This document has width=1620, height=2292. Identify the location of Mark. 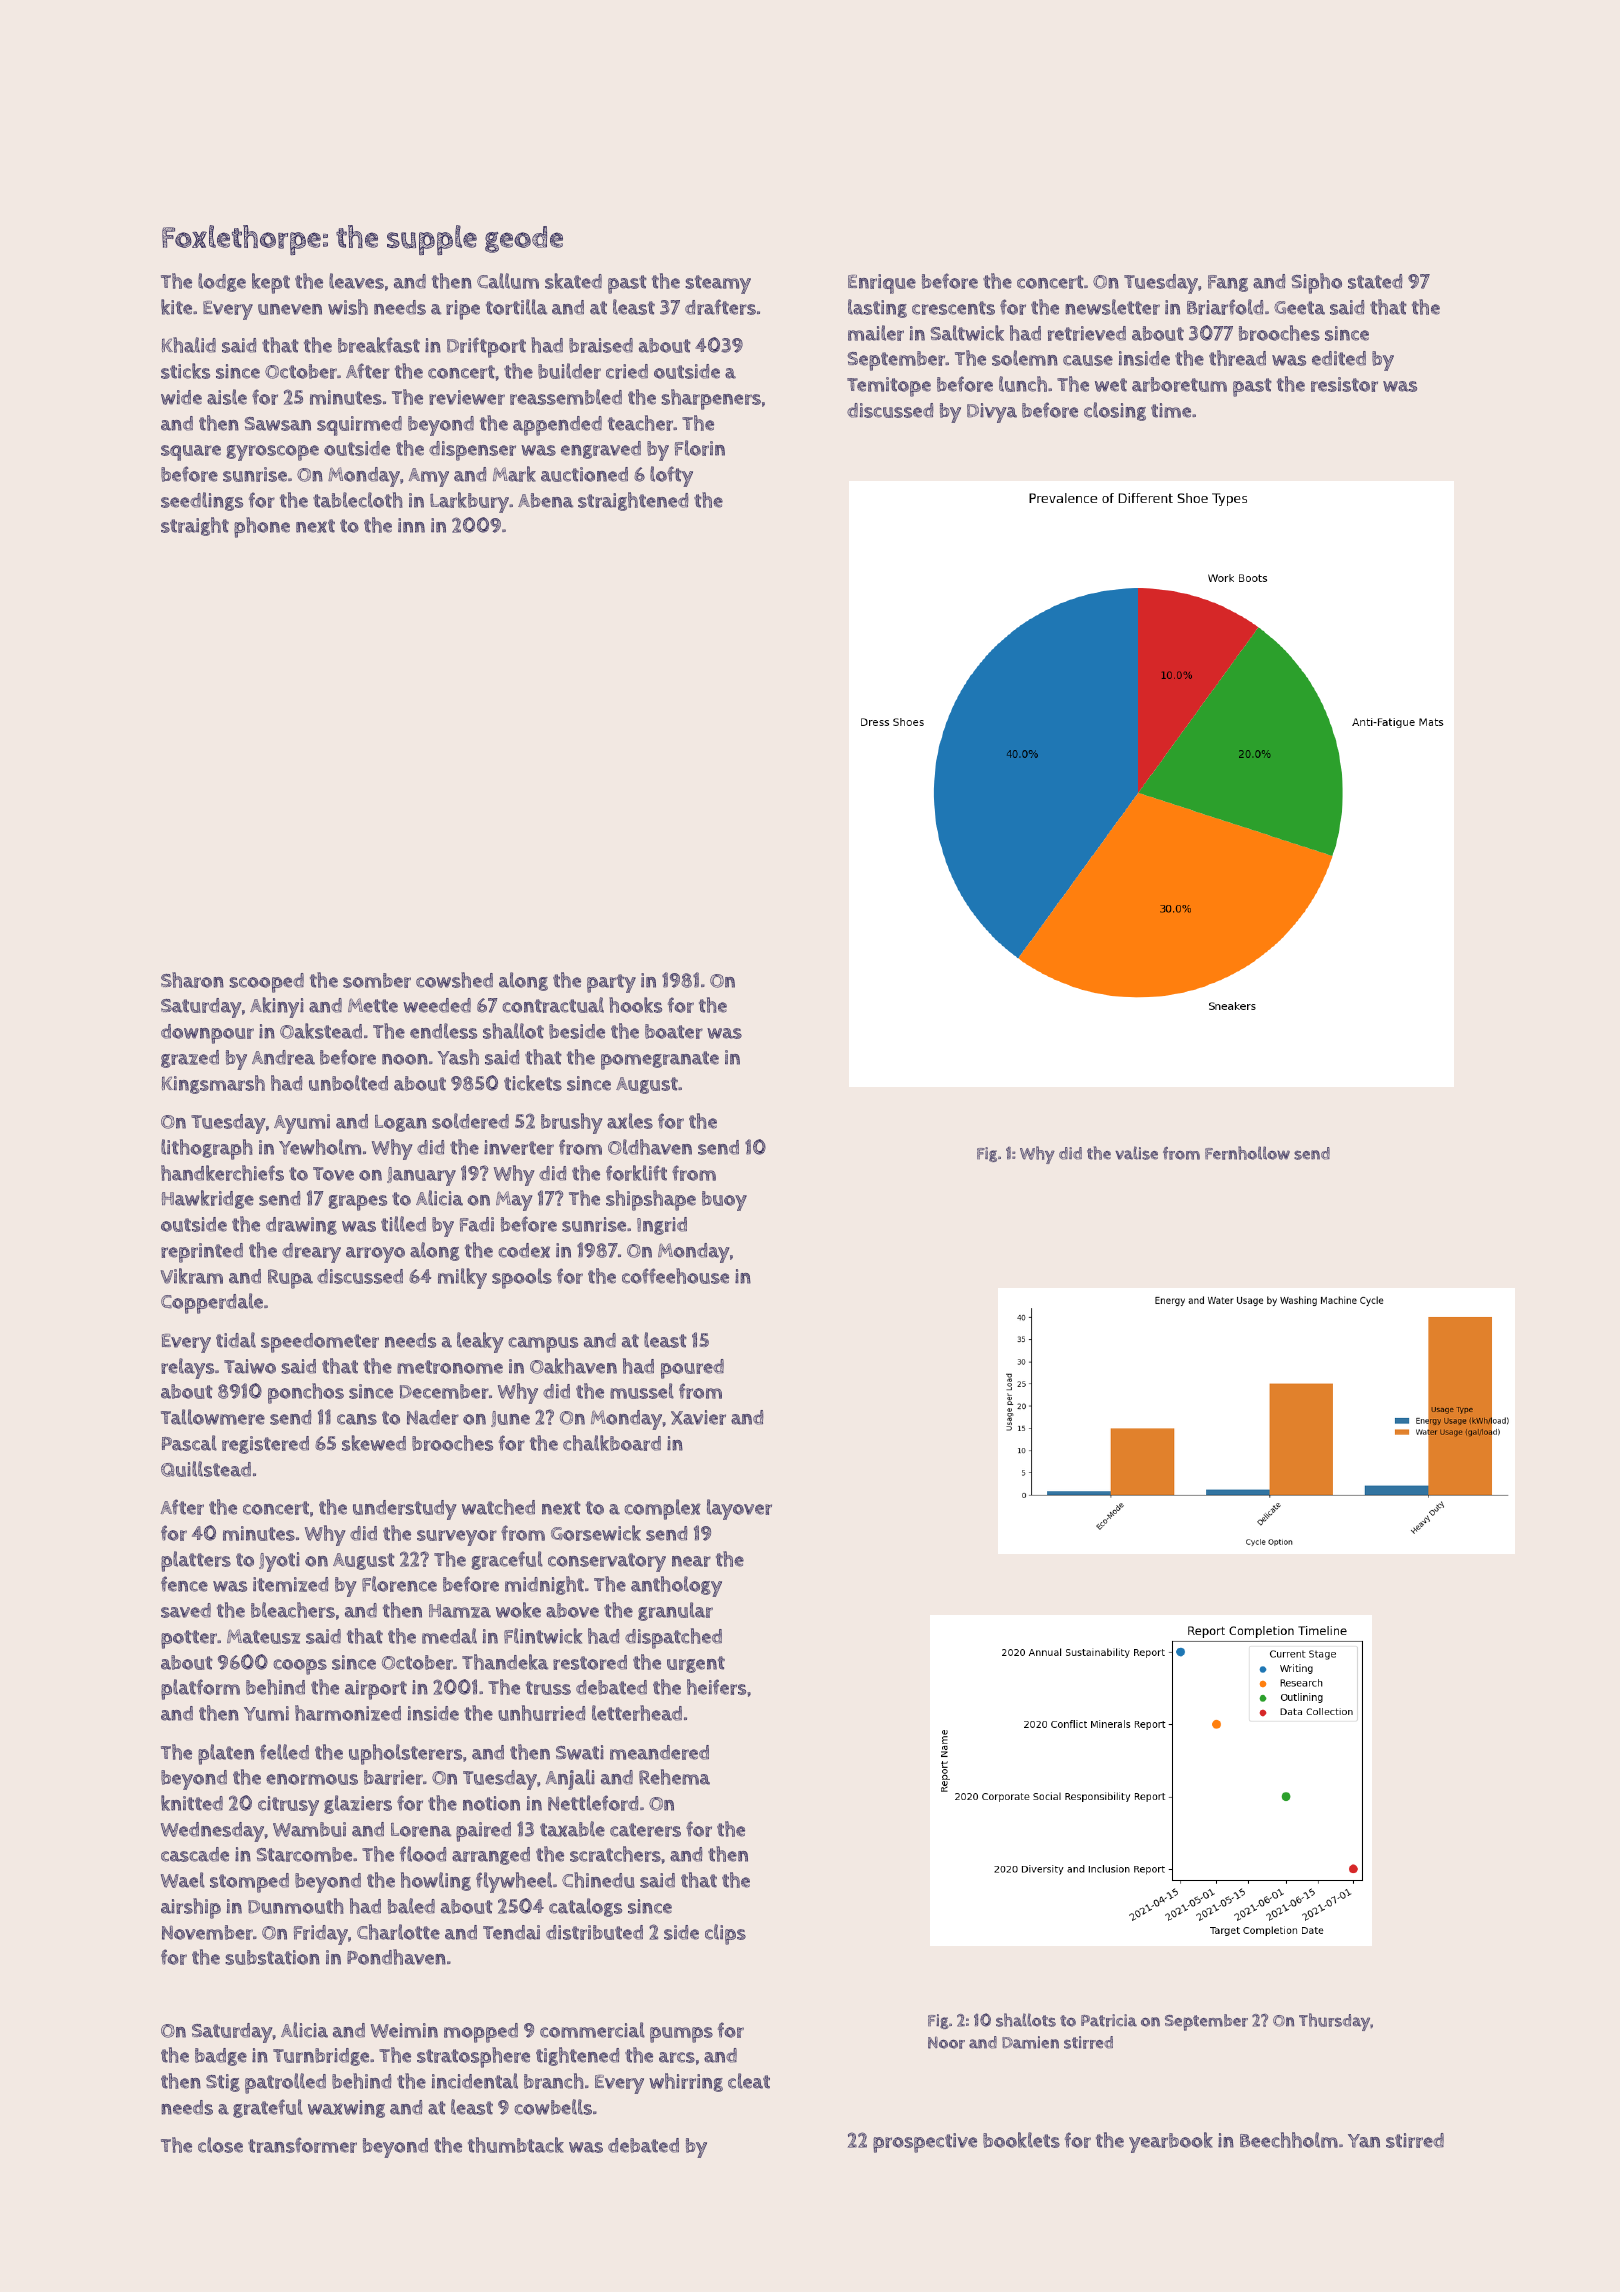
(514, 474).
